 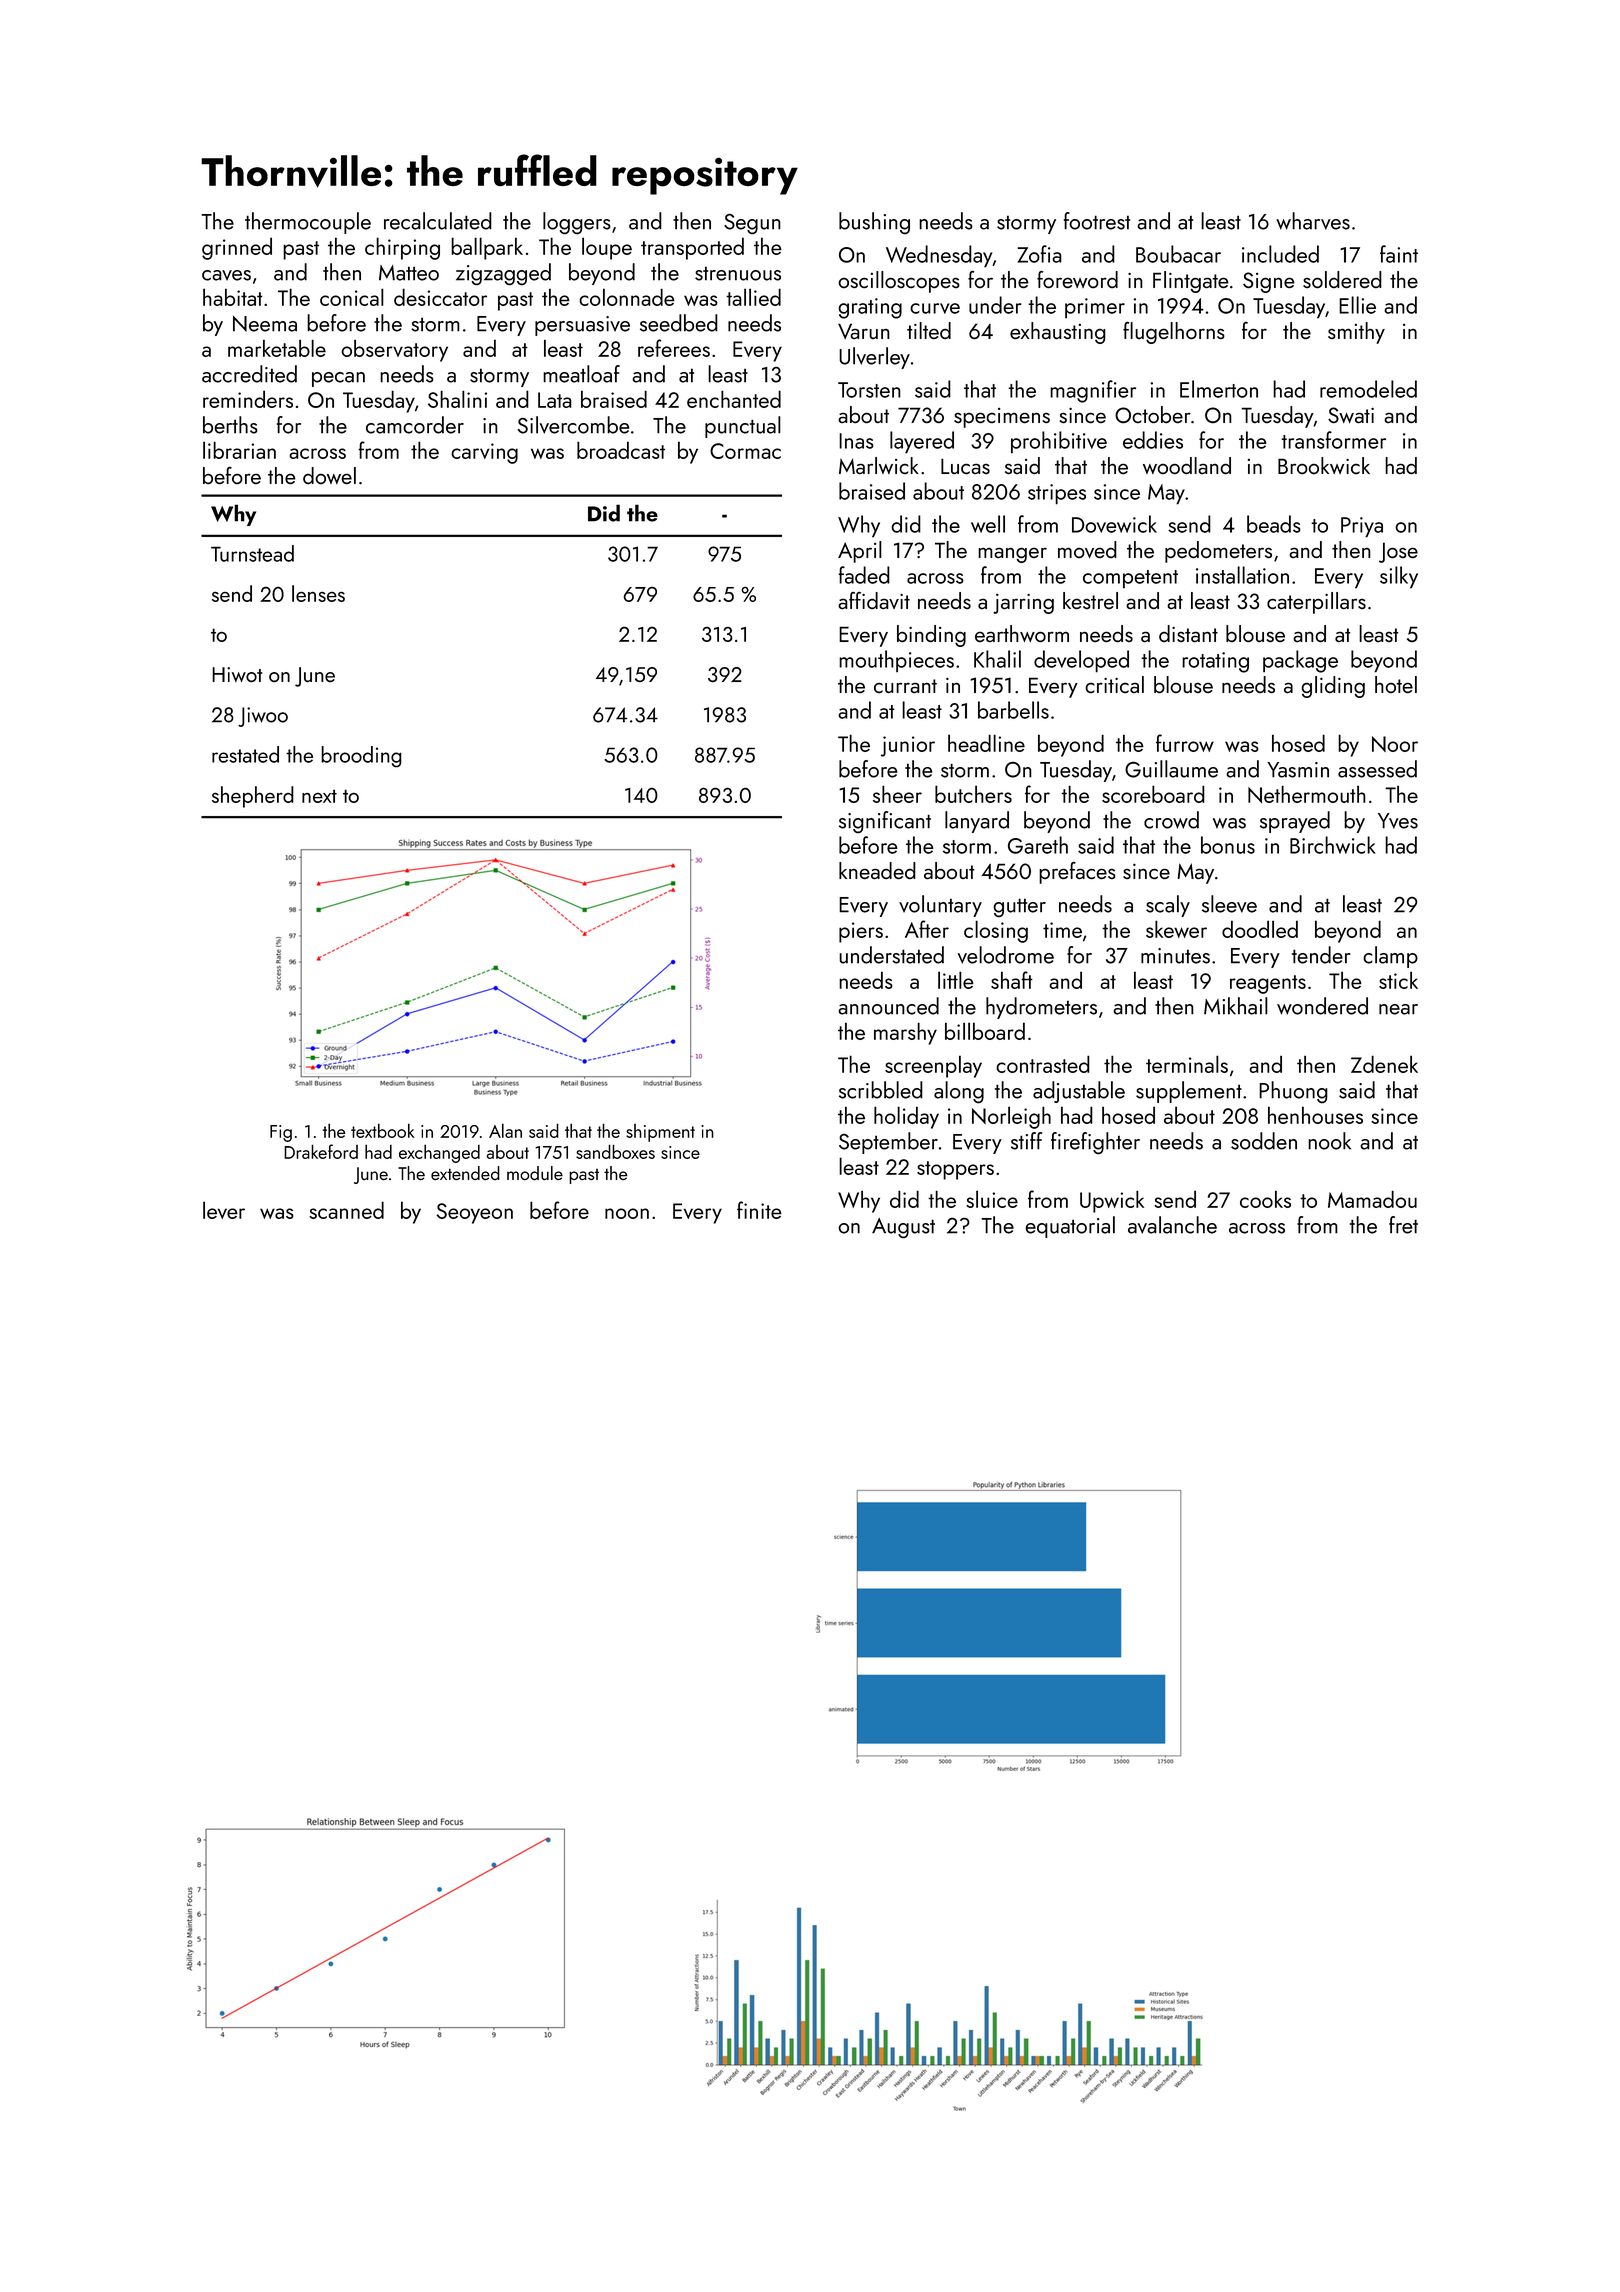 I want to click on Marlwick, so click(x=879, y=465).
